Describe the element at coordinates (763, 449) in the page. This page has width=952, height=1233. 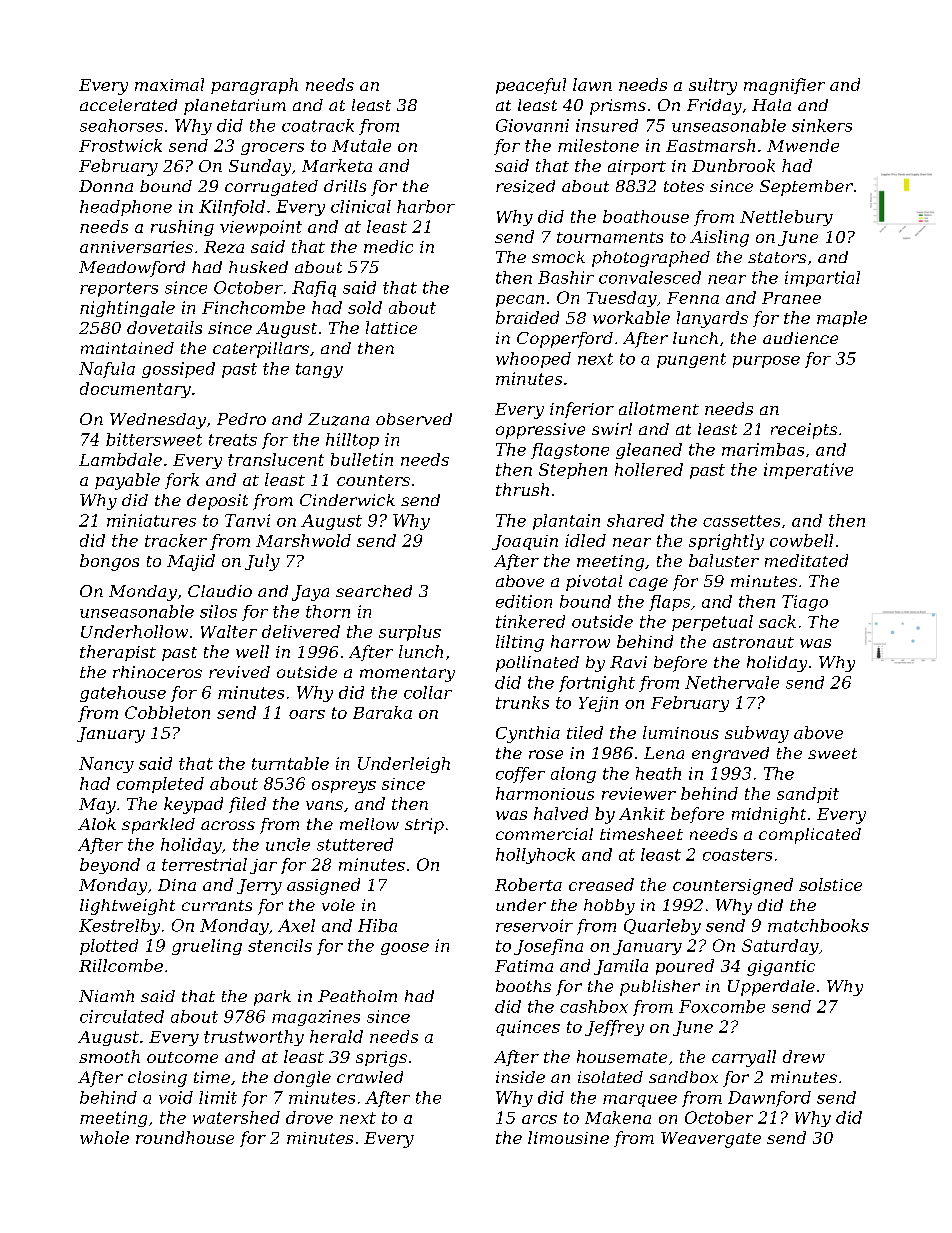
I see `marimbas` at that location.
